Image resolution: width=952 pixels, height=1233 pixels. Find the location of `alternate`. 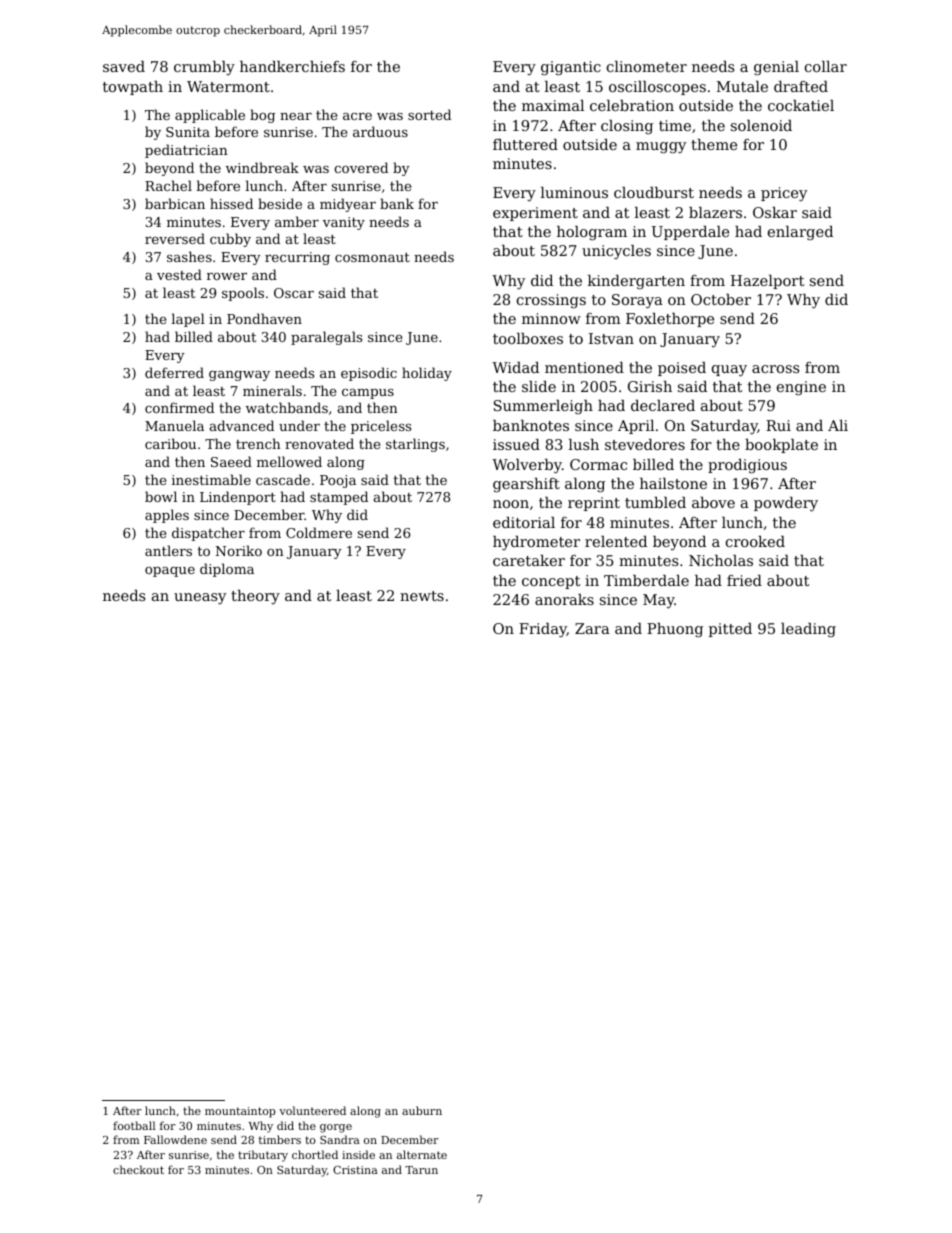

alternate is located at coordinates (422, 1154).
